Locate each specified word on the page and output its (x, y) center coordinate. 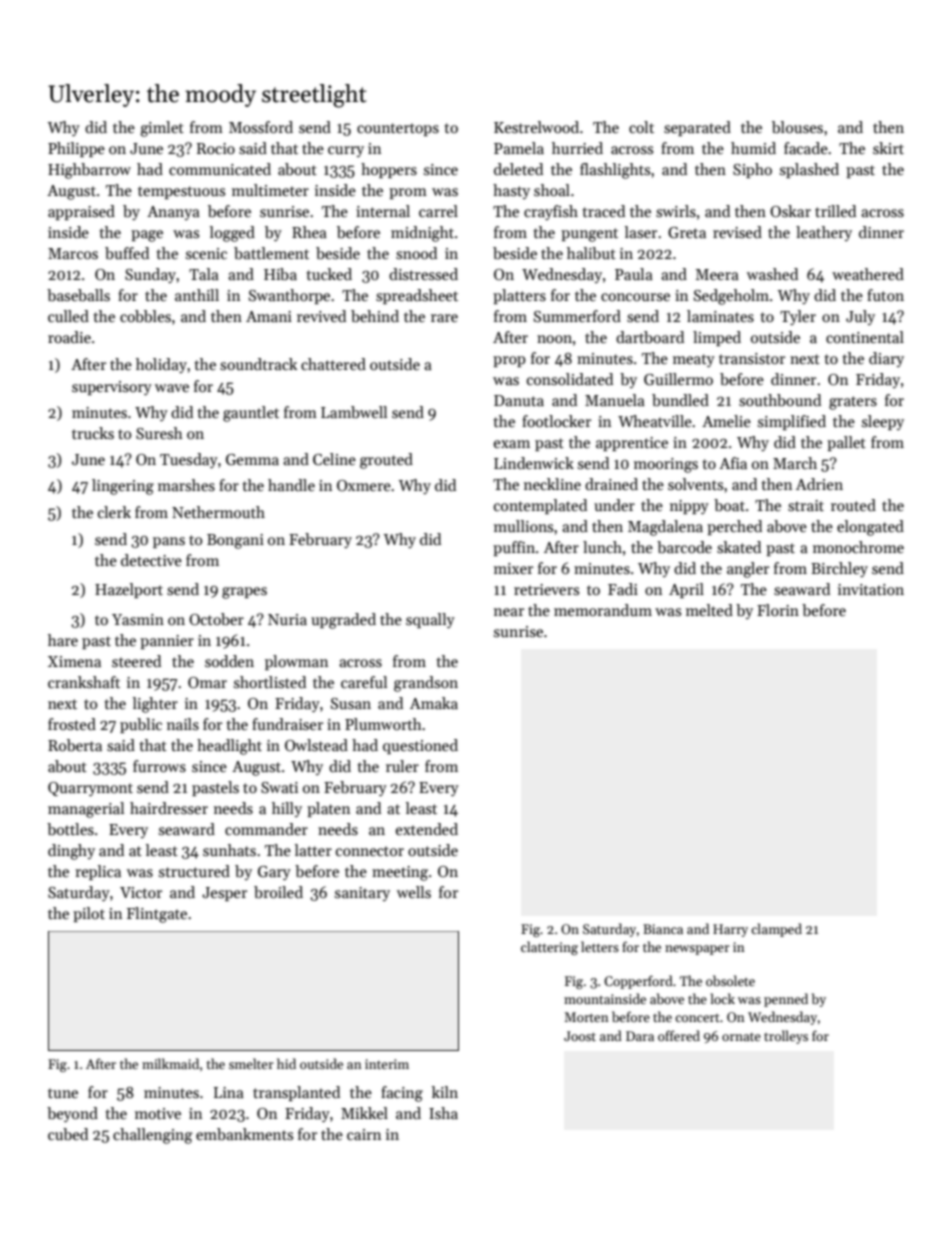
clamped (776, 930)
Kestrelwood (536, 127)
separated (697, 128)
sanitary (362, 894)
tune (63, 1093)
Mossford (261, 127)
